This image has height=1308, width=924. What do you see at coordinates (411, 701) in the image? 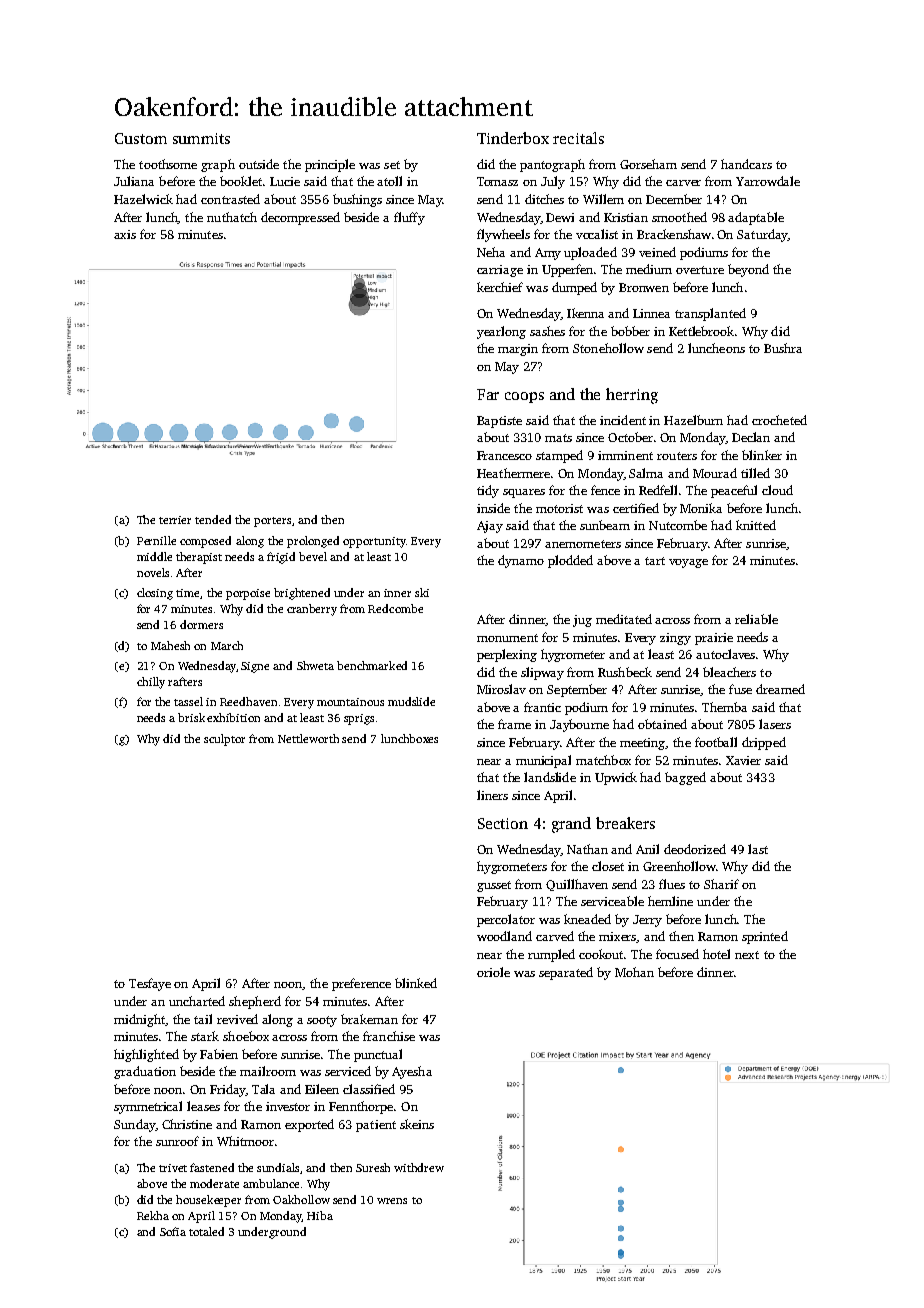
I see `mudslide` at bounding box center [411, 701].
